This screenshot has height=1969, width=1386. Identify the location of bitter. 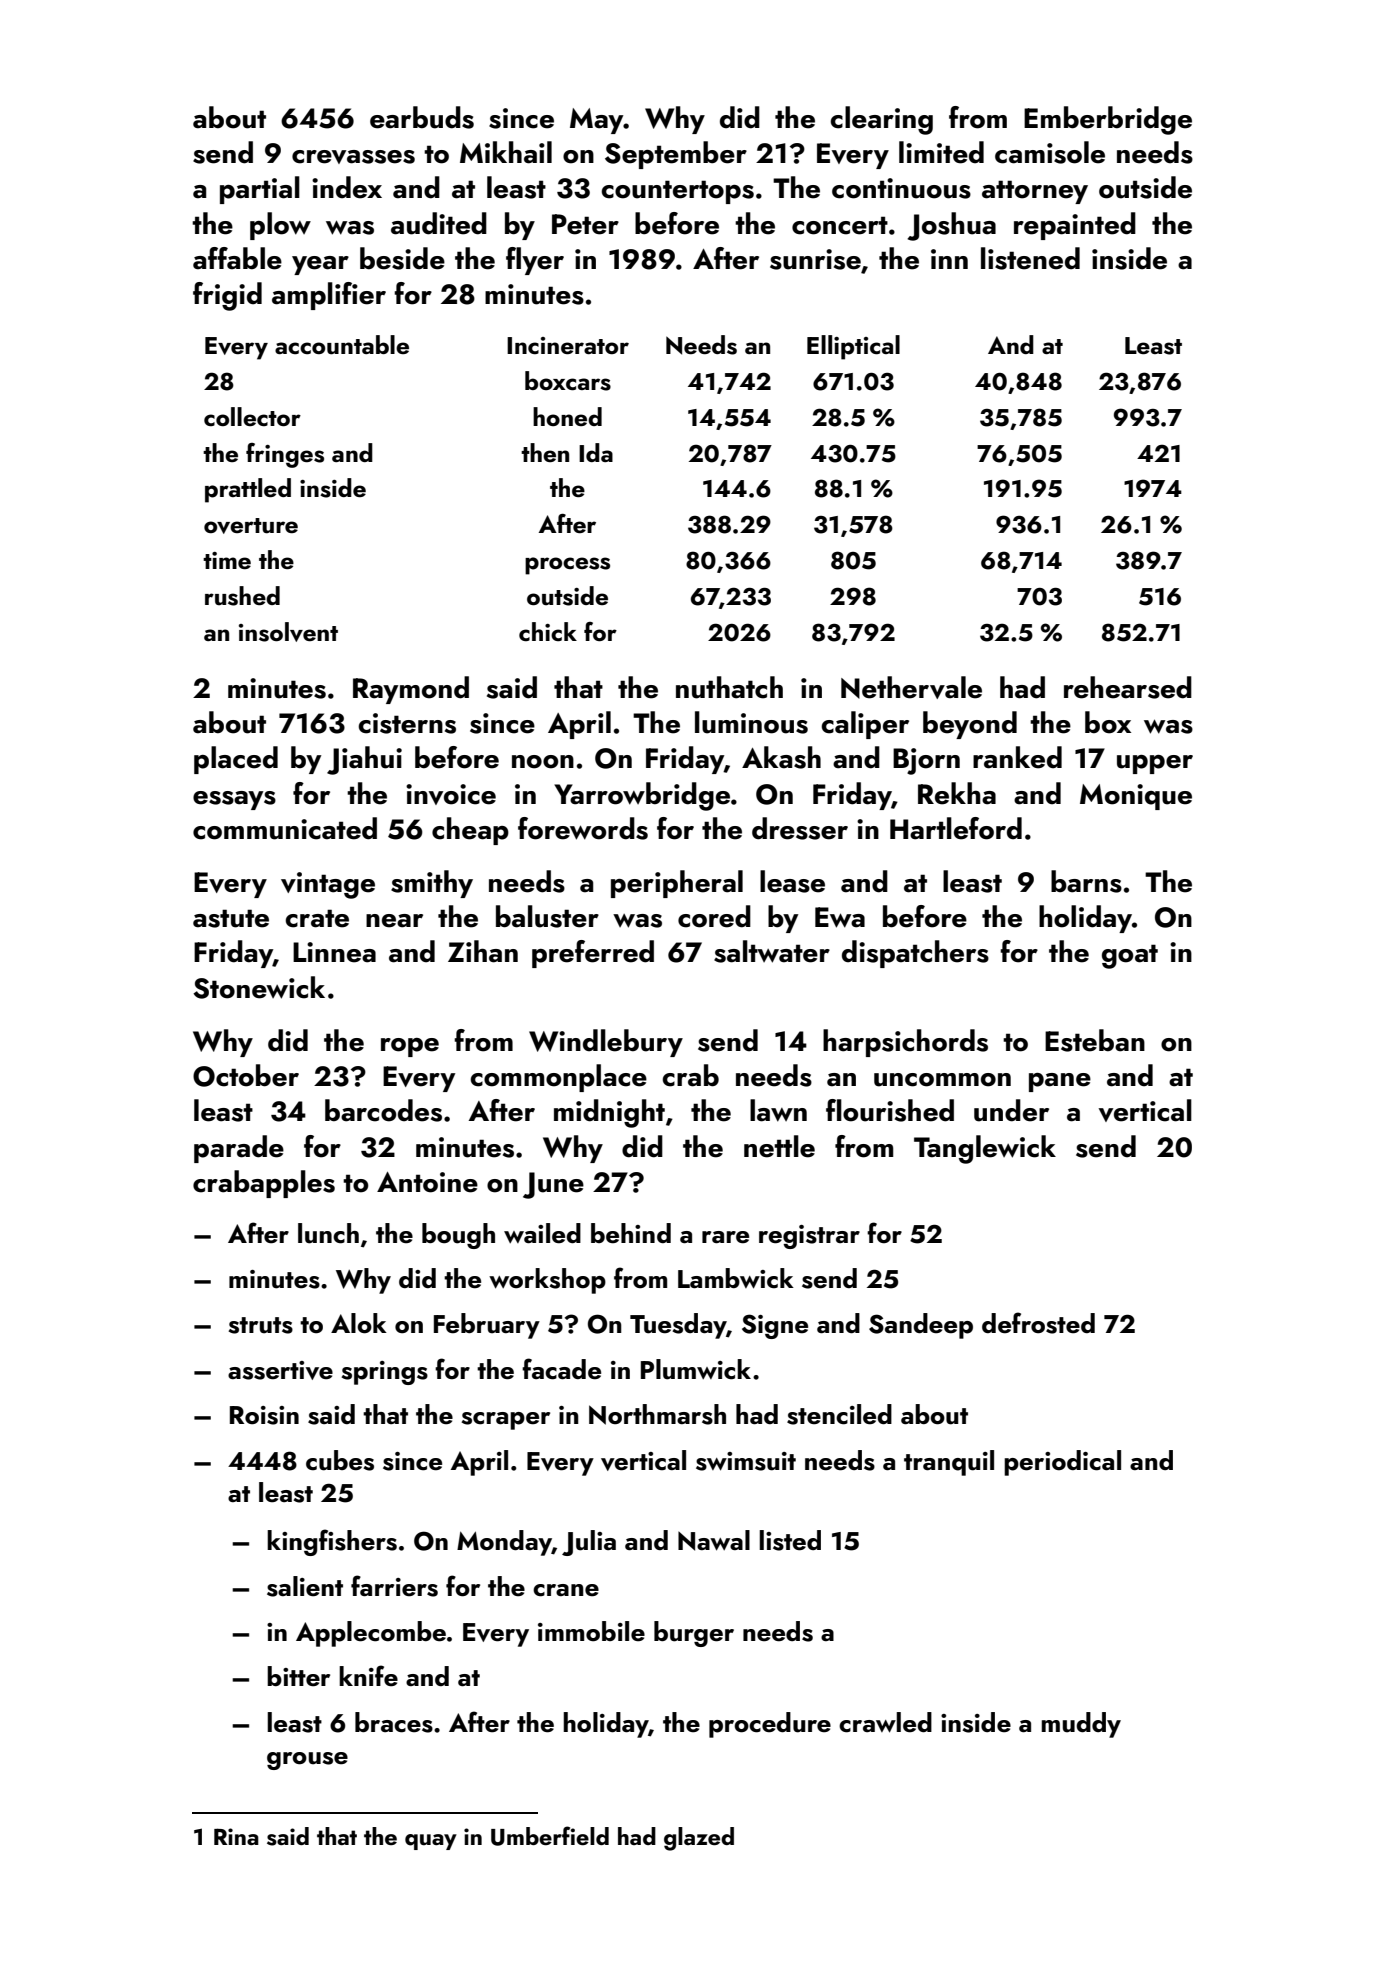
(298, 1676).
